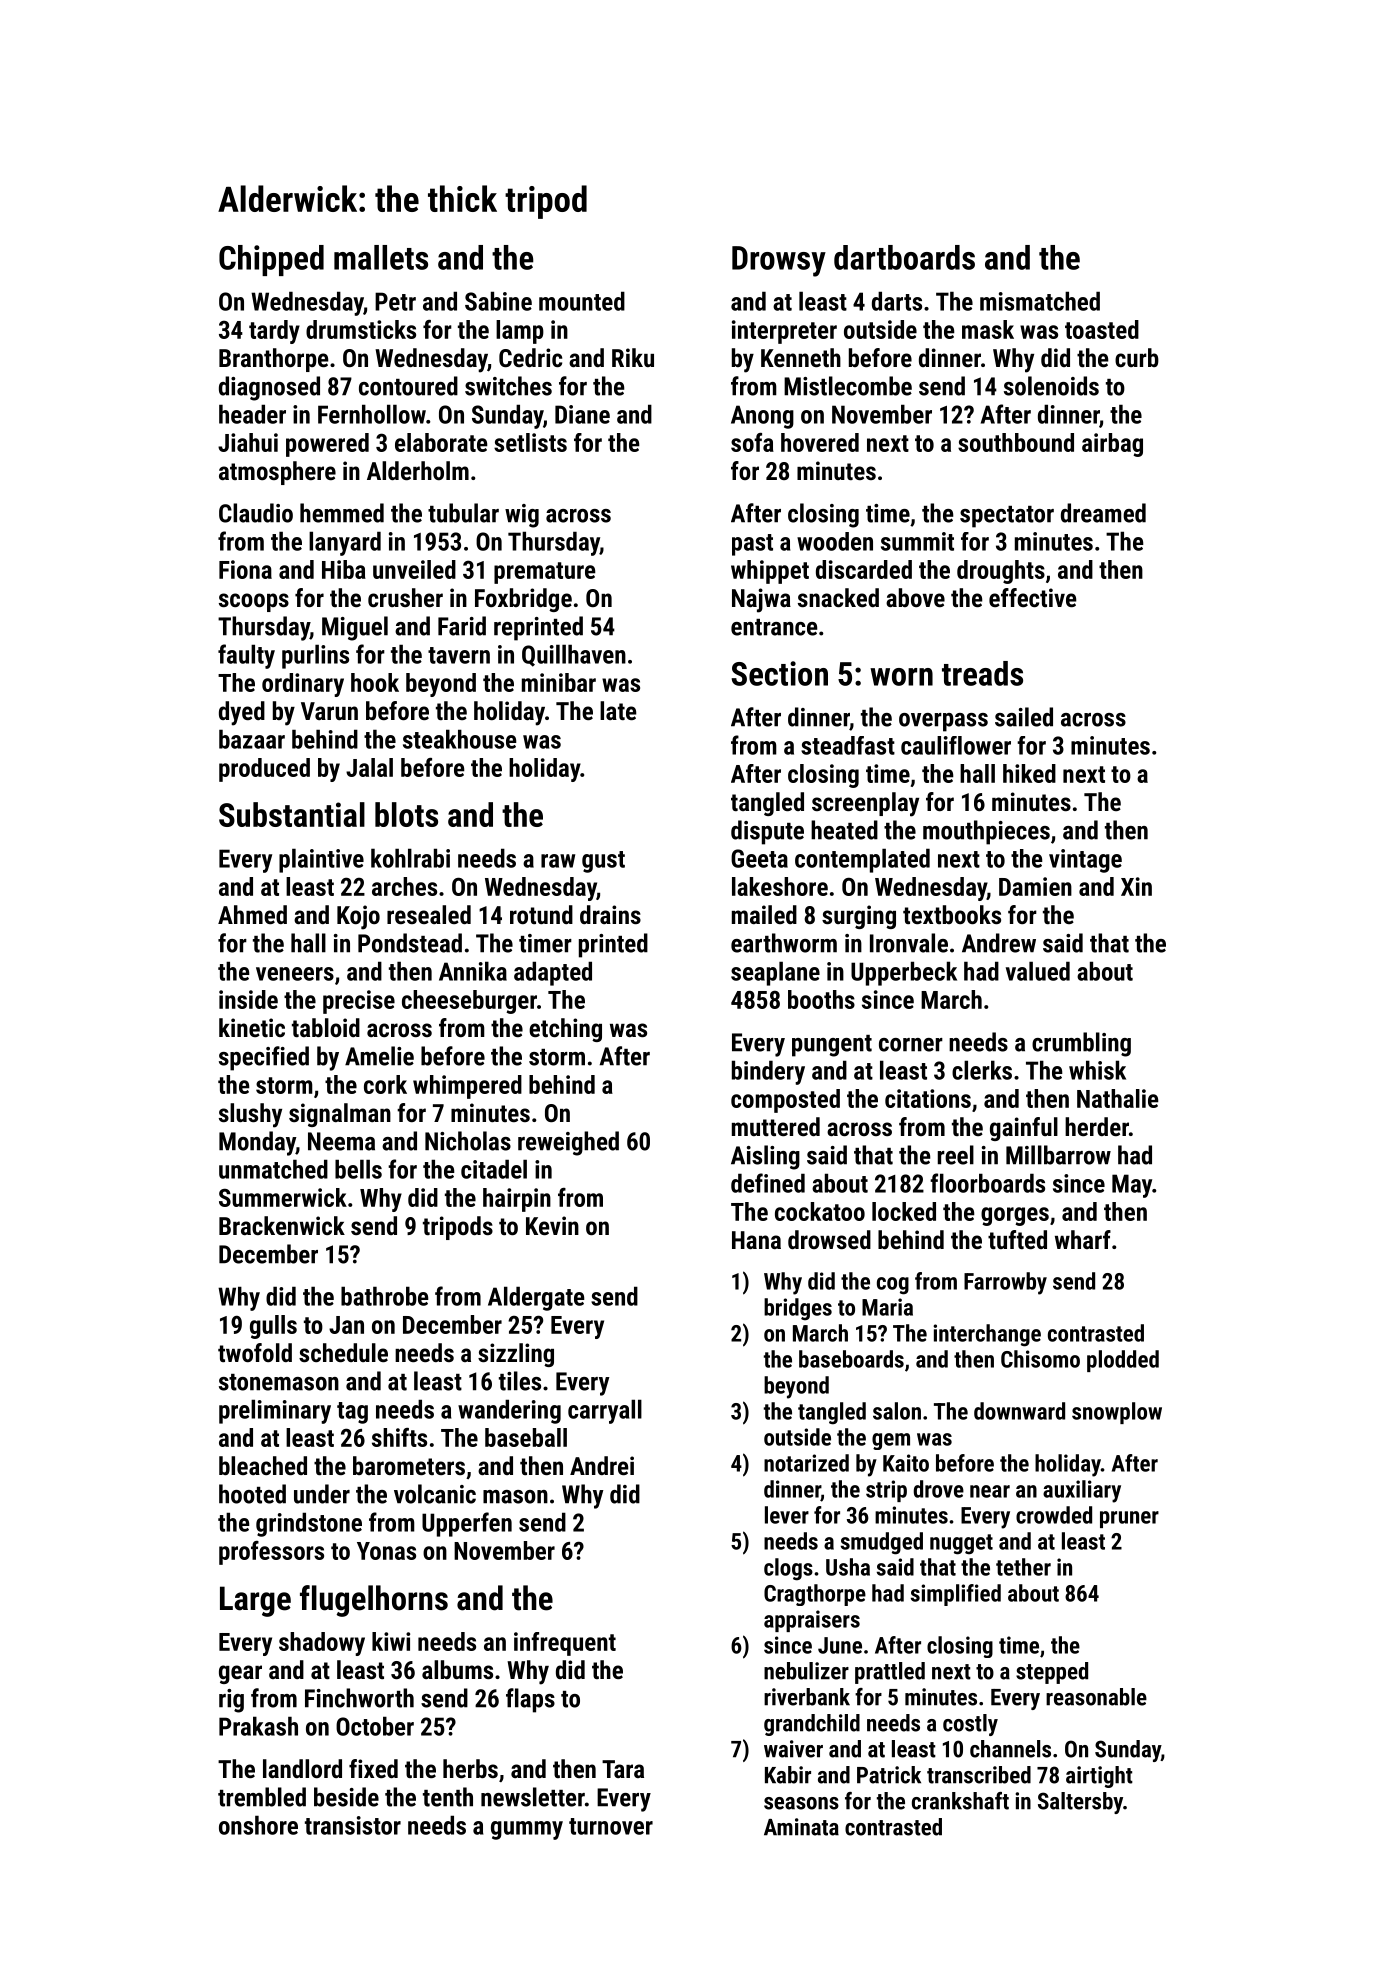  What do you see at coordinates (536, 1298) in the screenshot?
I see `Aldergate` at bounding box center [536, 1298].
